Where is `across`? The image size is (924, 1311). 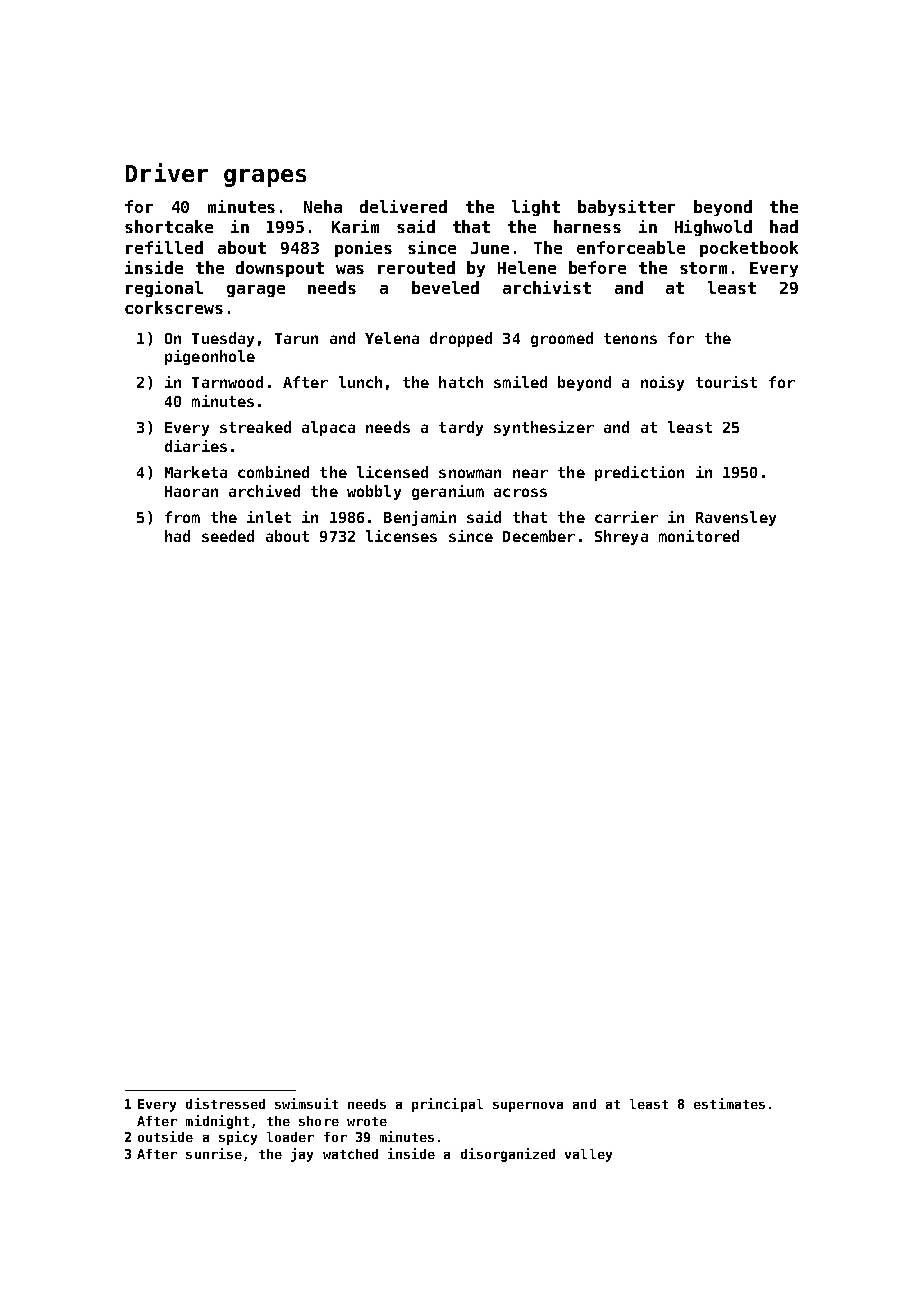 across is located at coordinates (520, 492).
